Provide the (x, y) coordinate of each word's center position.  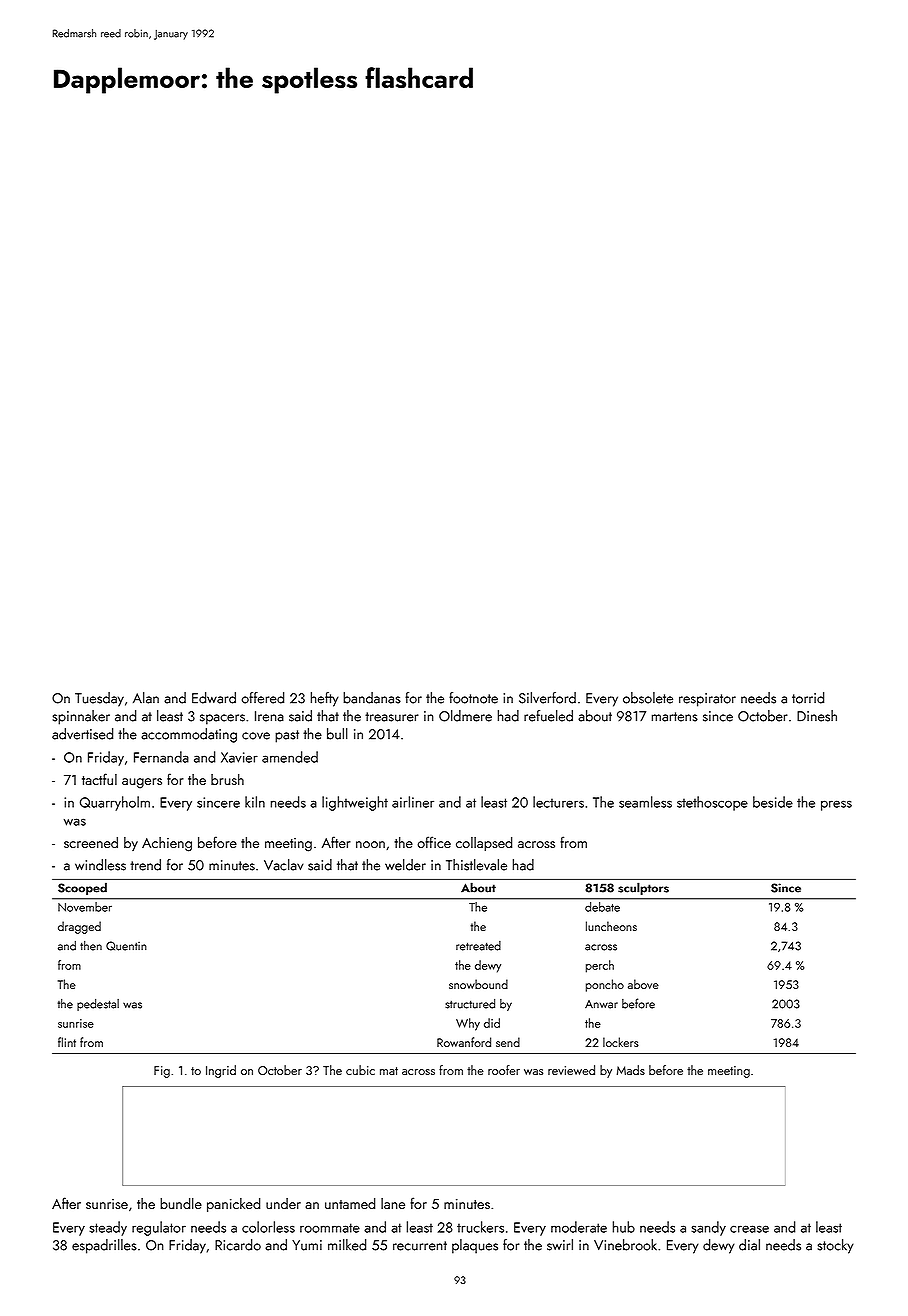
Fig (162, 1072)
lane (393, 1203)
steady (108, 1228)
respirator (707, 700)
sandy (708, 1228)
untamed (350, 1203)
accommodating (189, 735)
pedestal (98, 1005)
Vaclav (284, 865)
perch (600, 966)
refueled (548, 716)
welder (405, 865)
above (643, 984)
